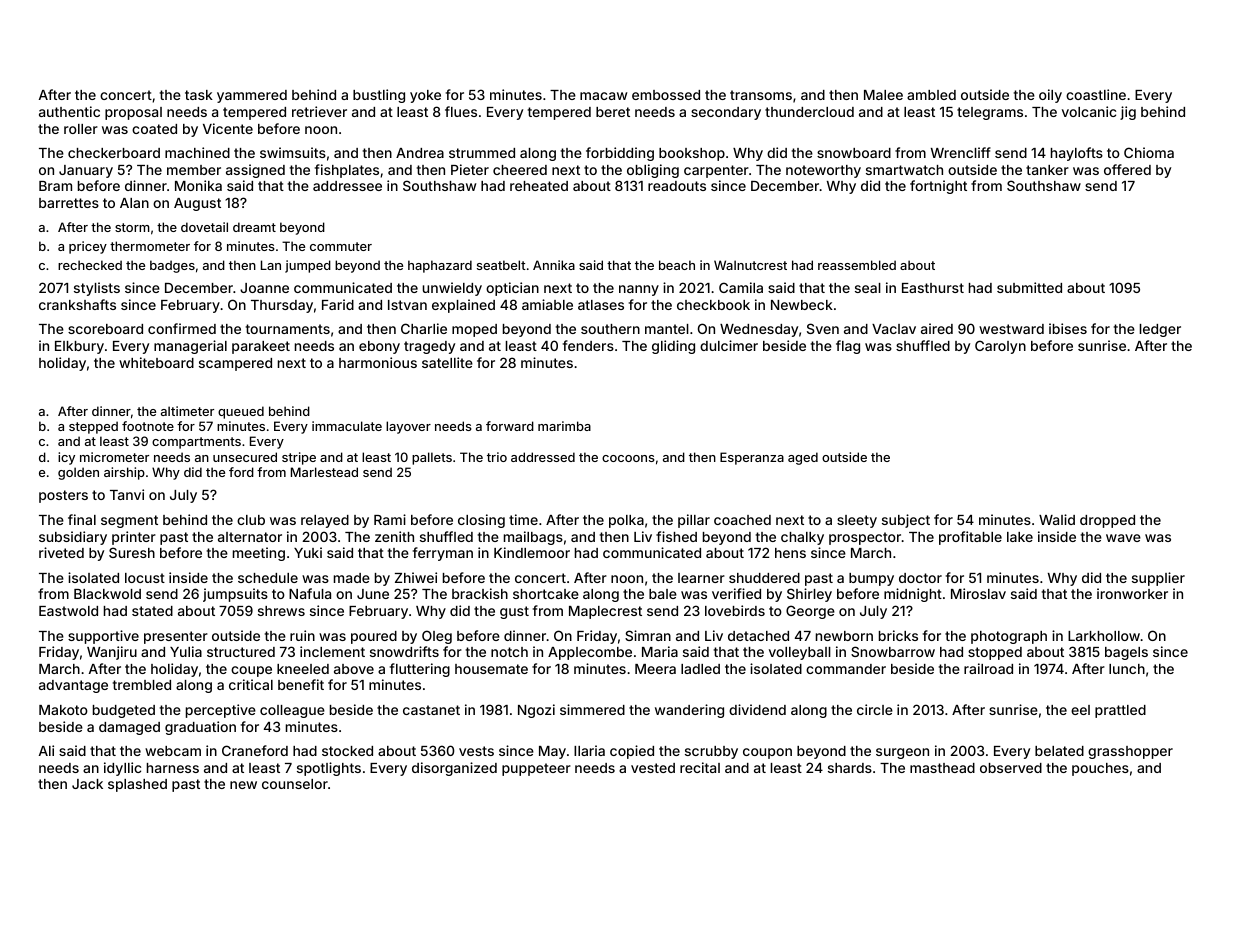 Image resolution: width=1233 pixels, height=952 pixels. What do you see at coordinates (605, 612) in the screenshot?
I see `Maplecrest` at bounding box center [605, 612].
